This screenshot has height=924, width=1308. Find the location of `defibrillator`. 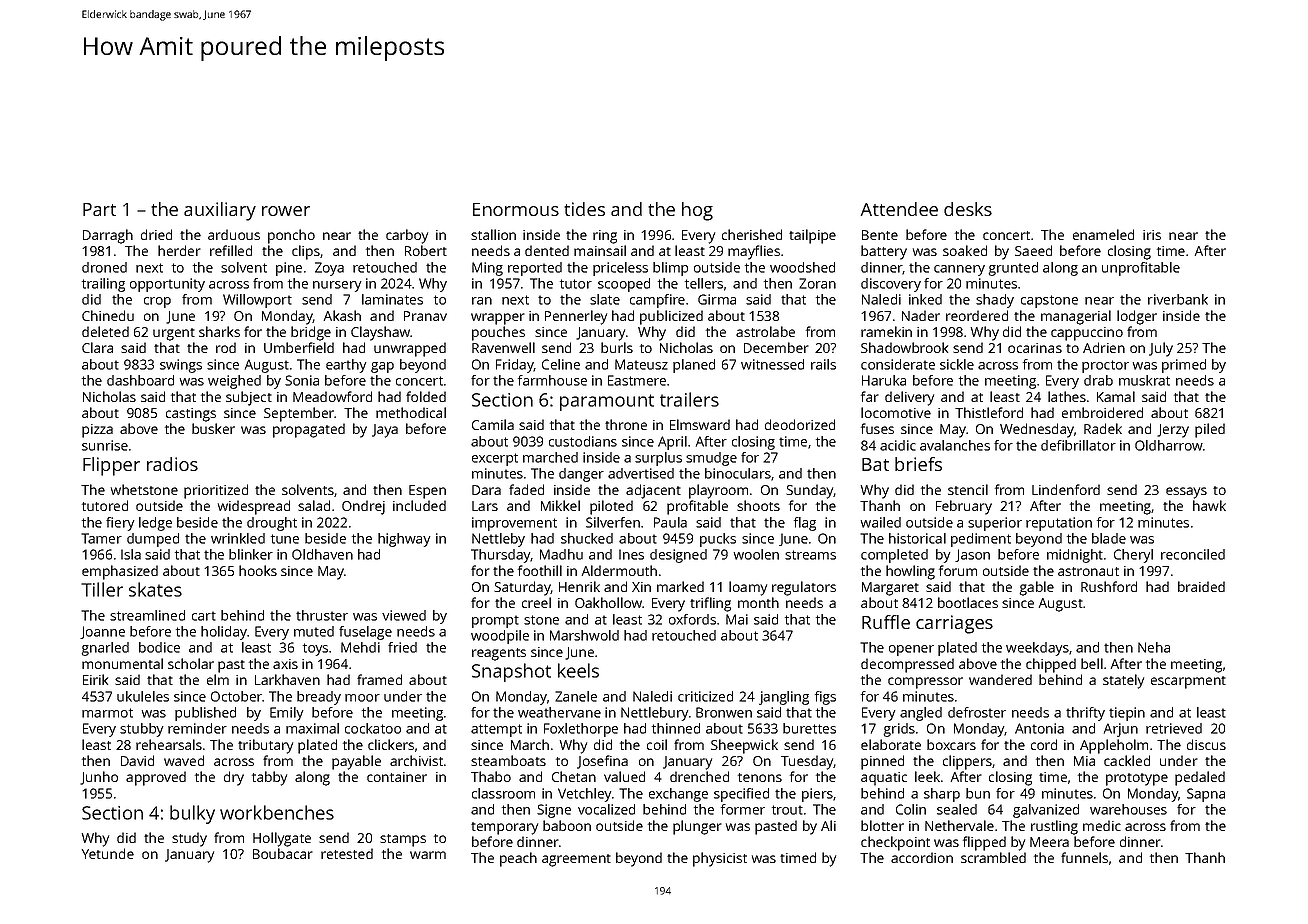

defibrillator is located at coordinates (1078, 445).
